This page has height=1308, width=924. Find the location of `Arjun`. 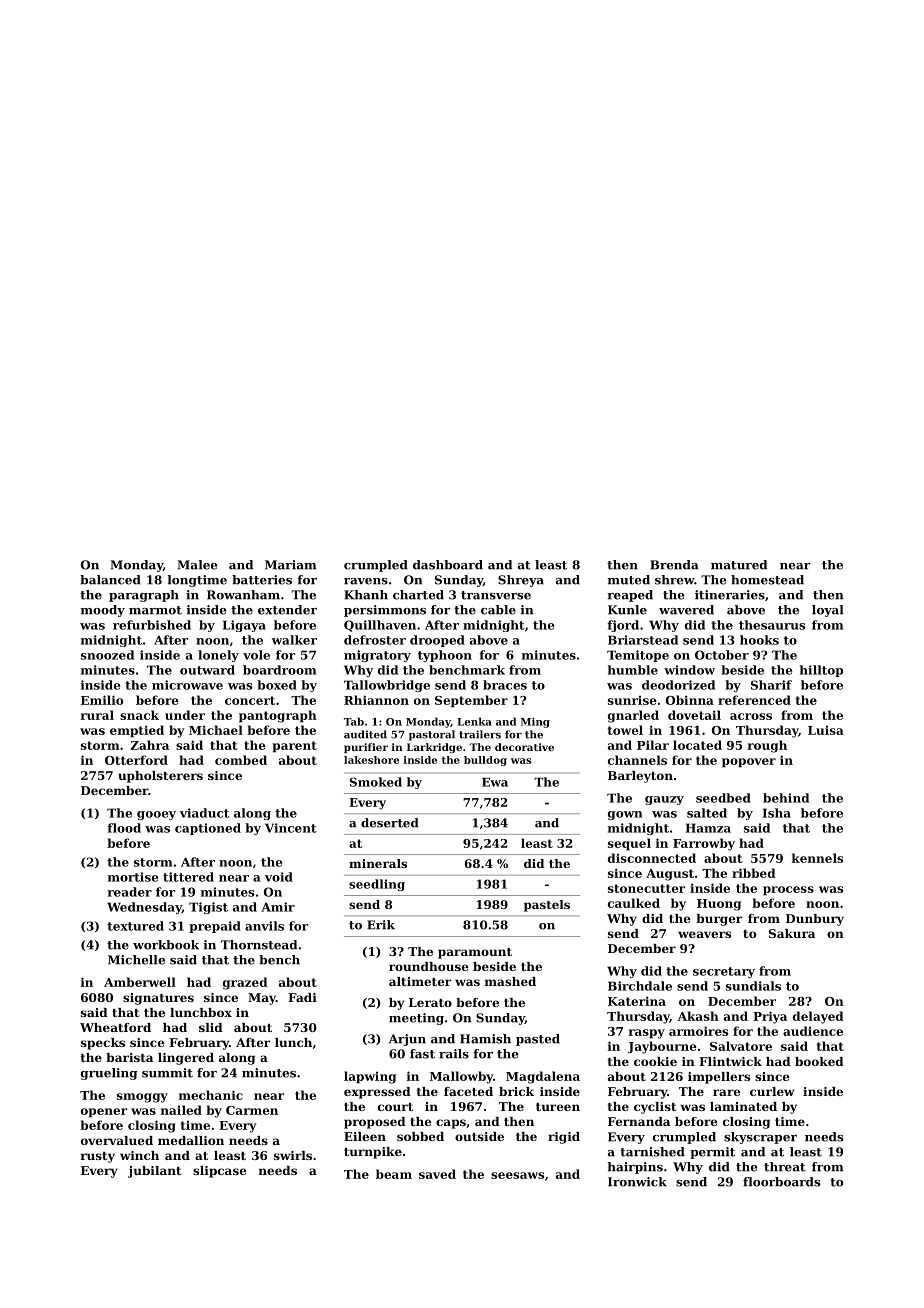

Arjun is located at coordinates (407, 1040).
